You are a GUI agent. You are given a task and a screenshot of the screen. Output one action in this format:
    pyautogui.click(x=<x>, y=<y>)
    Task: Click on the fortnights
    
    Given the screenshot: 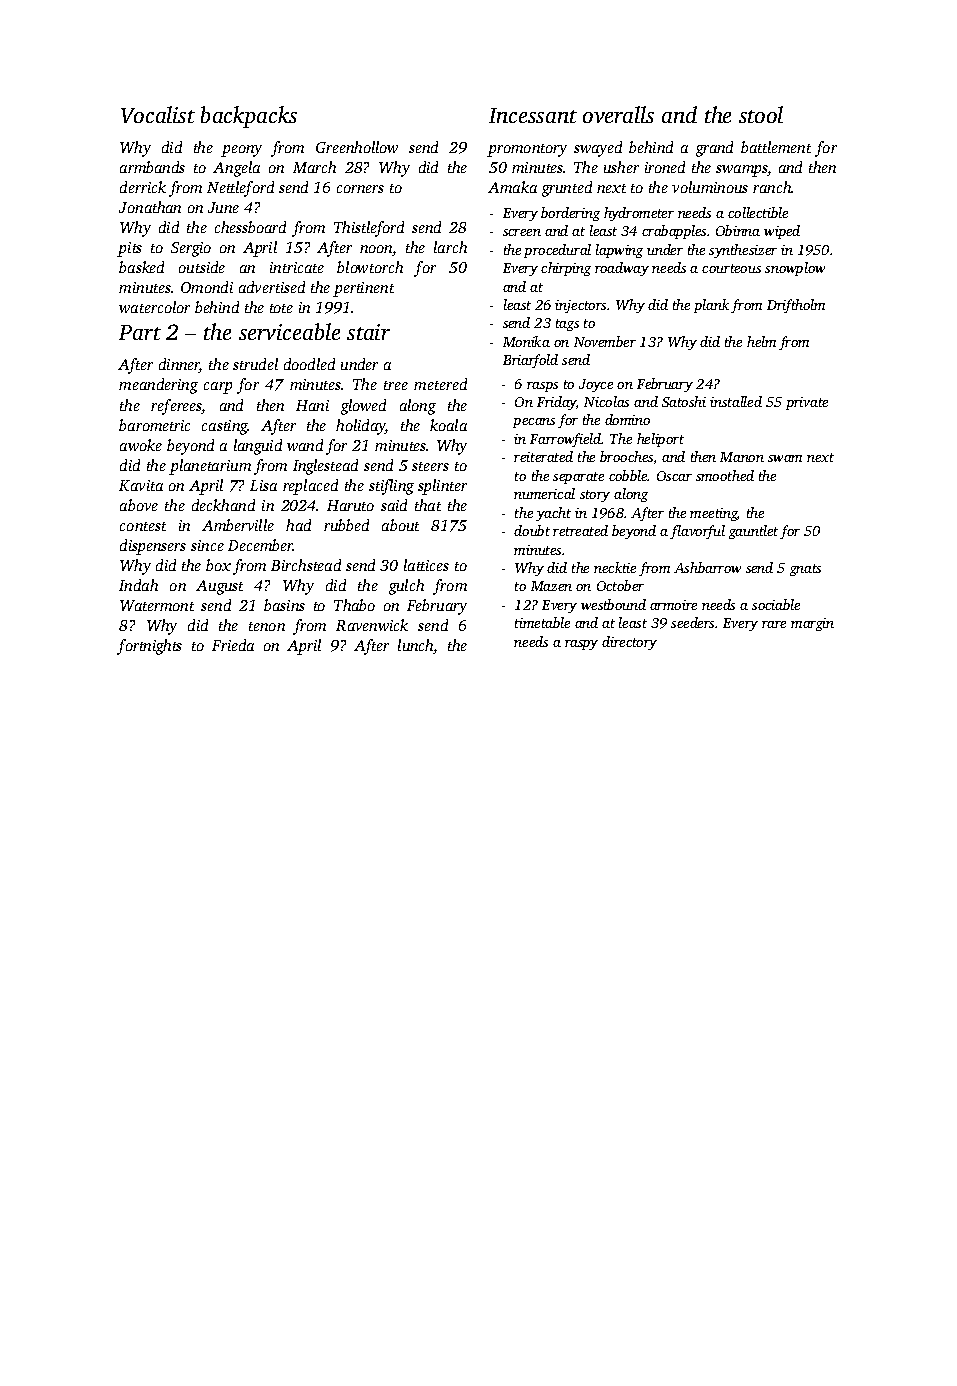 What is the action you would take?
    pyautogui.click(x=149, y=647)
